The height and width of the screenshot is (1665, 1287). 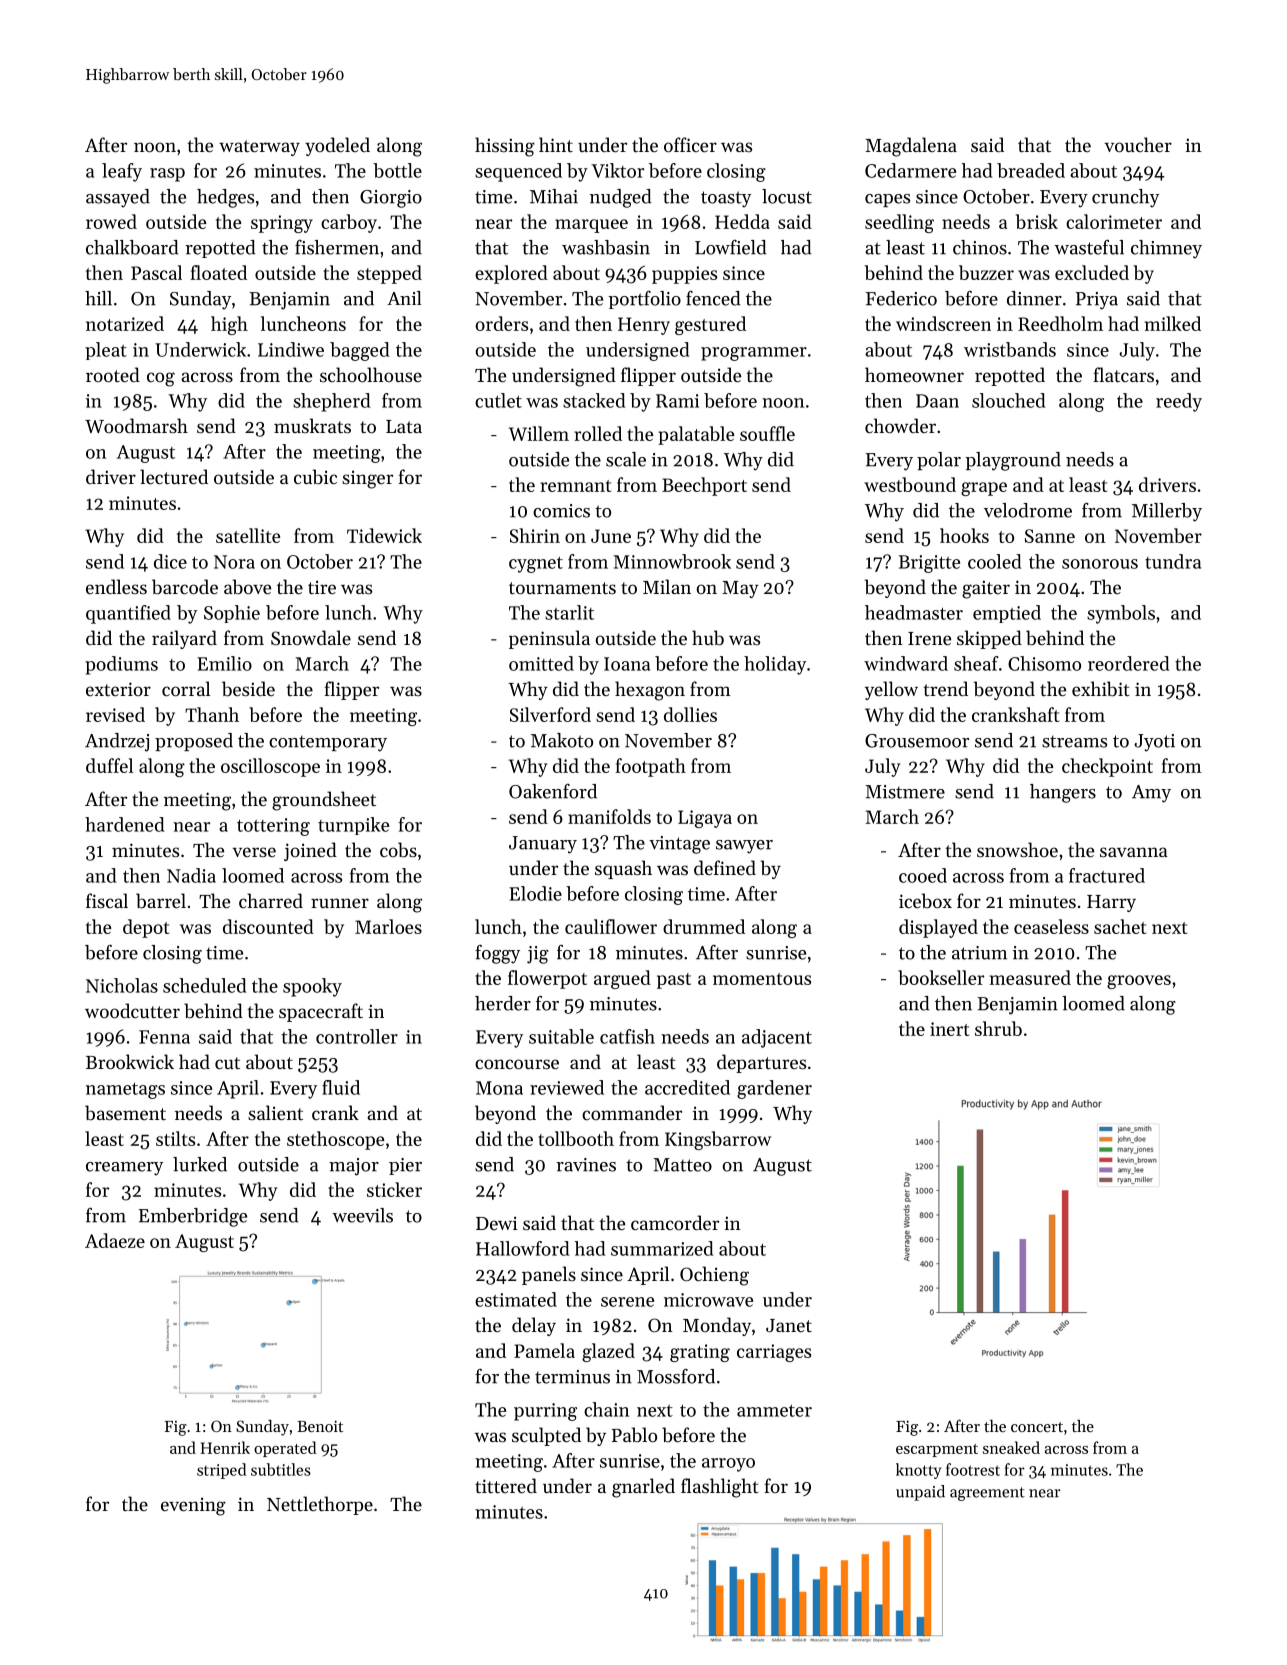 I want to click on notarized, so click(x=125, y=323).
